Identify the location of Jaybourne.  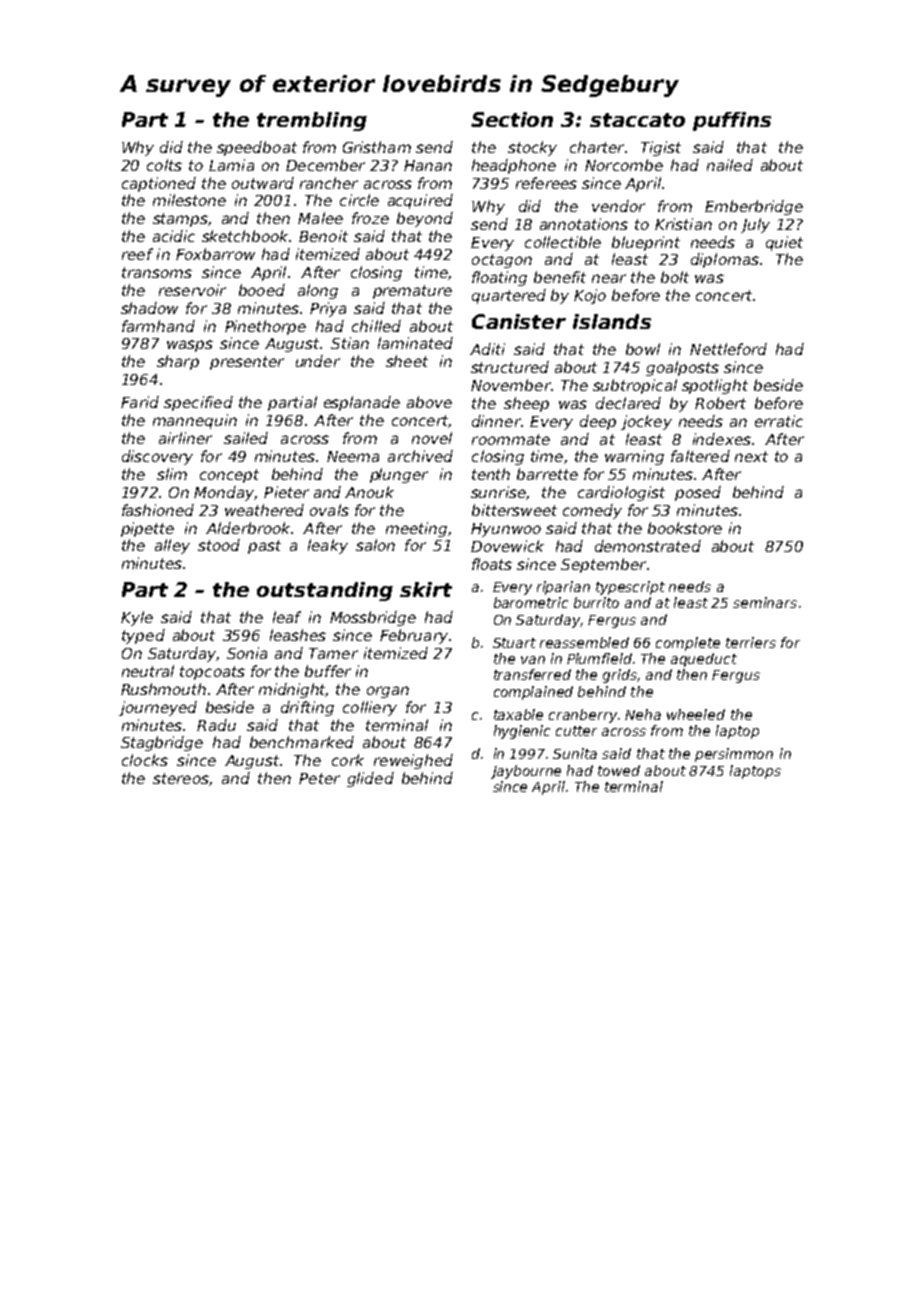
(526, 772).
